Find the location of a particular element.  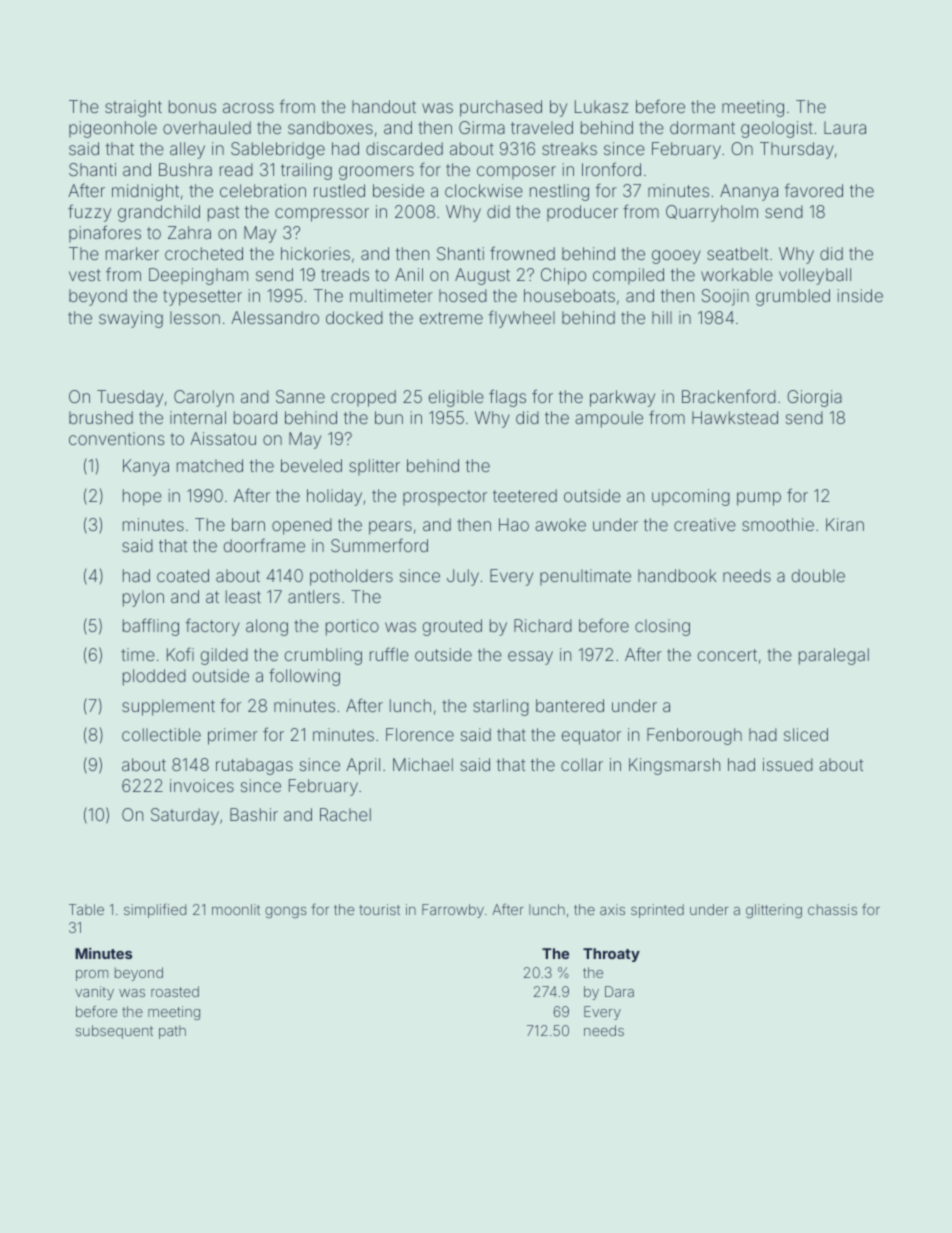

grumbled is located at coordinates (793, 297).
